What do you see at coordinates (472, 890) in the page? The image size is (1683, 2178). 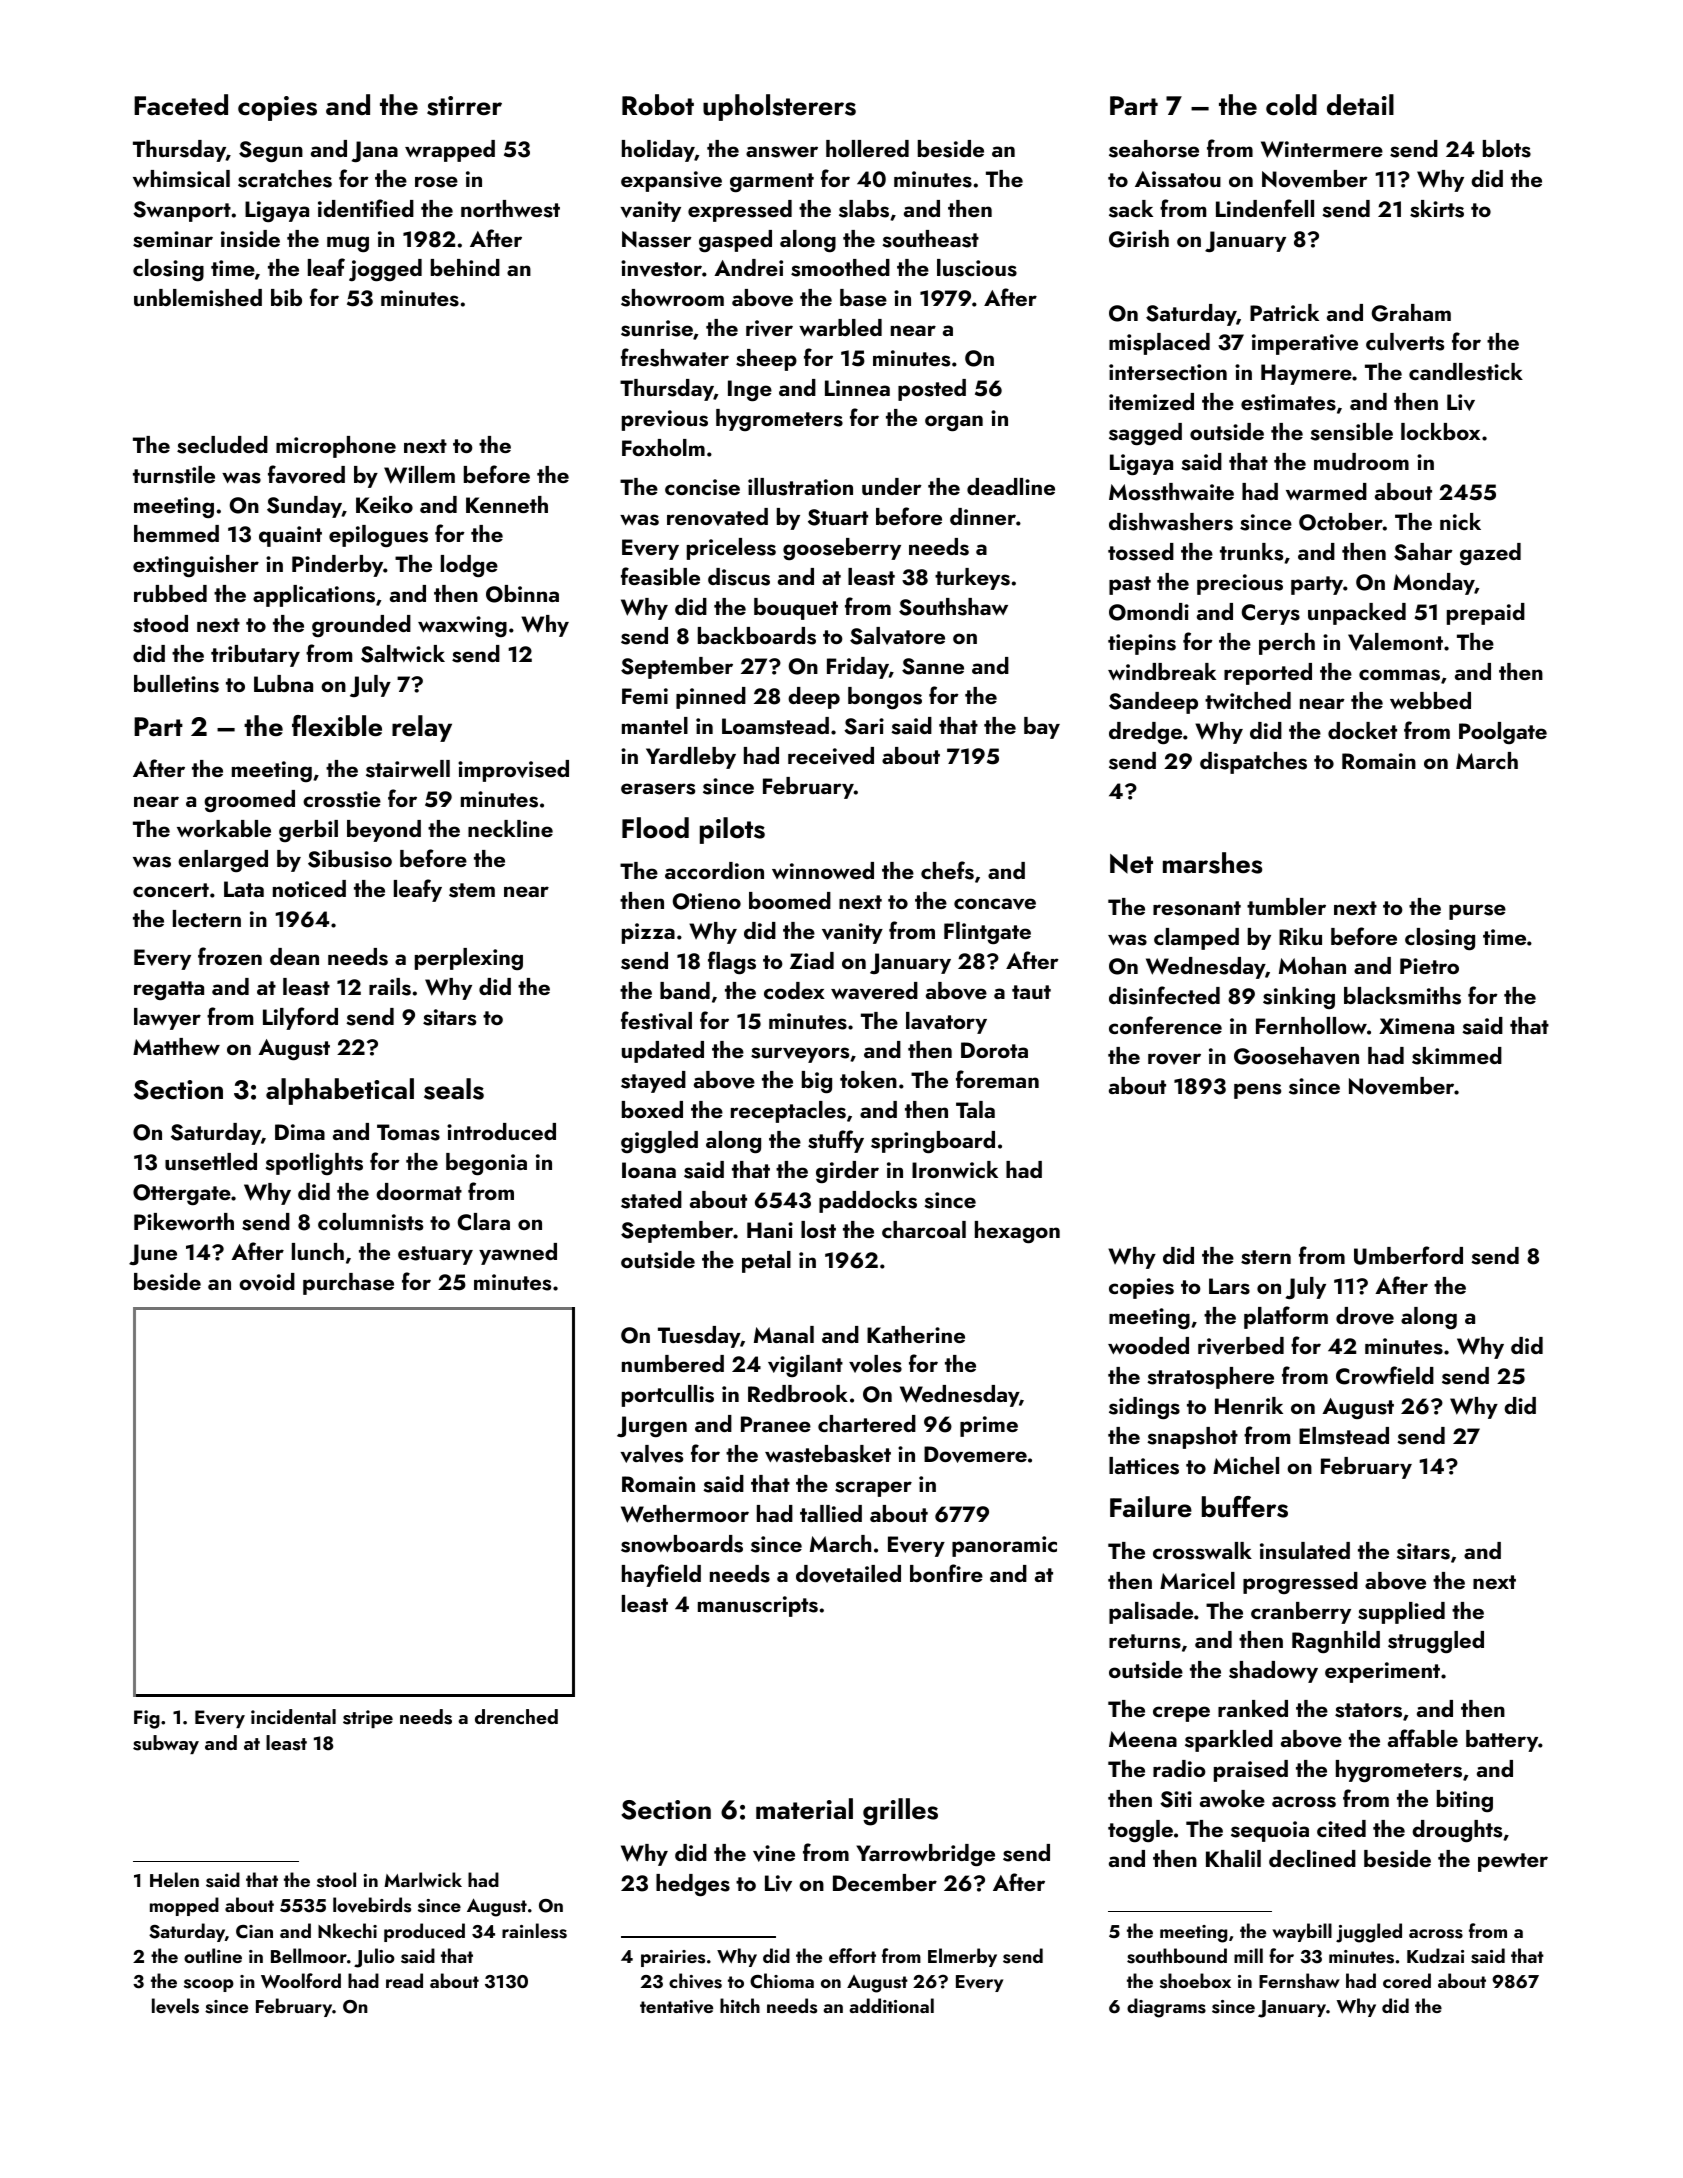 I see `stem` at bounding box center [472, 890].
